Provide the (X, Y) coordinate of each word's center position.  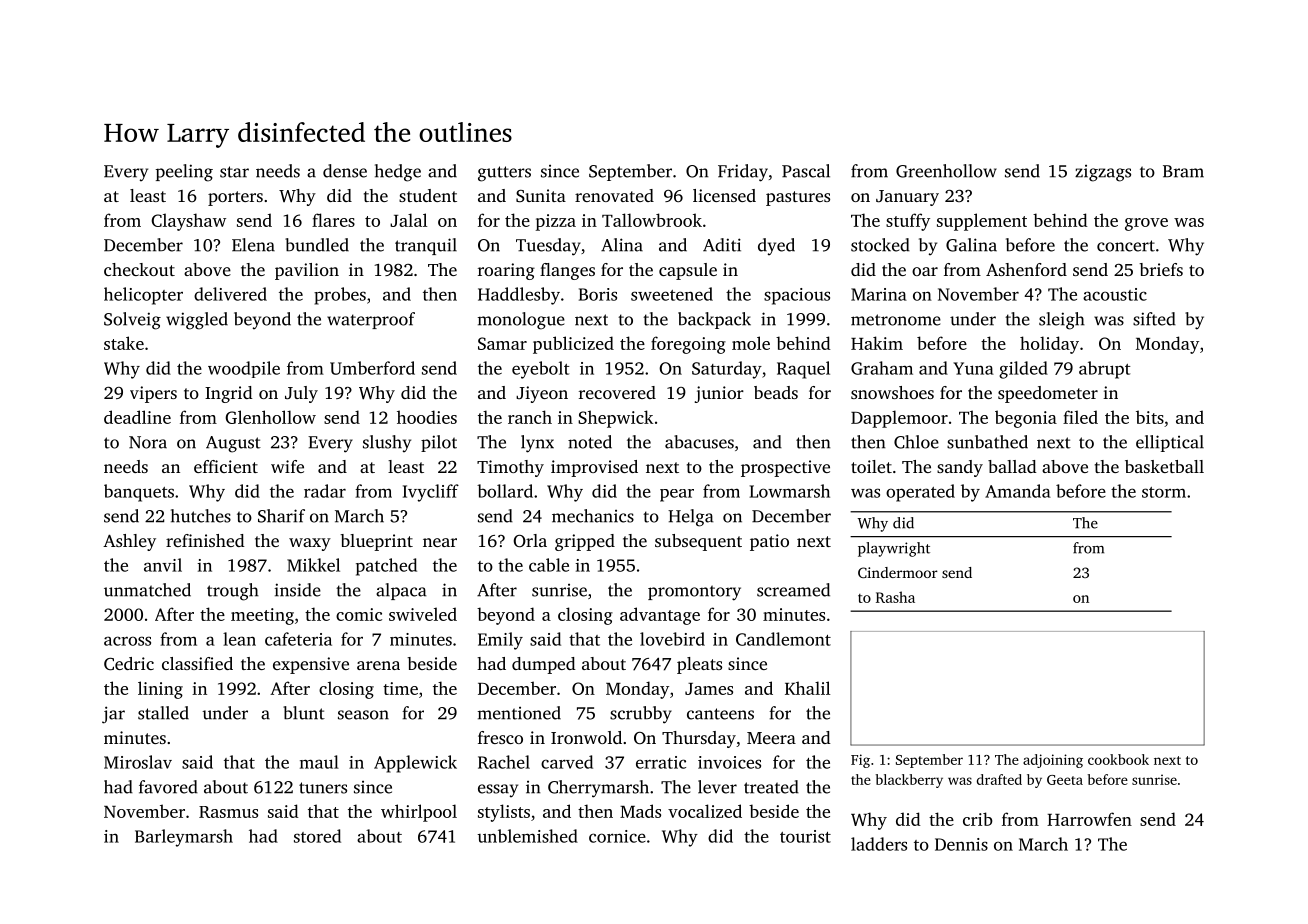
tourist (805, 836)
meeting (262, 616)
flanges (567, 271)
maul (319, 762)
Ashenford (1026, 269)
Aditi (722, 245)
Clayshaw (188, 222)
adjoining (1053, 761)
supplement (982, 222)
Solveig (132, 321)
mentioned (519, 713)
